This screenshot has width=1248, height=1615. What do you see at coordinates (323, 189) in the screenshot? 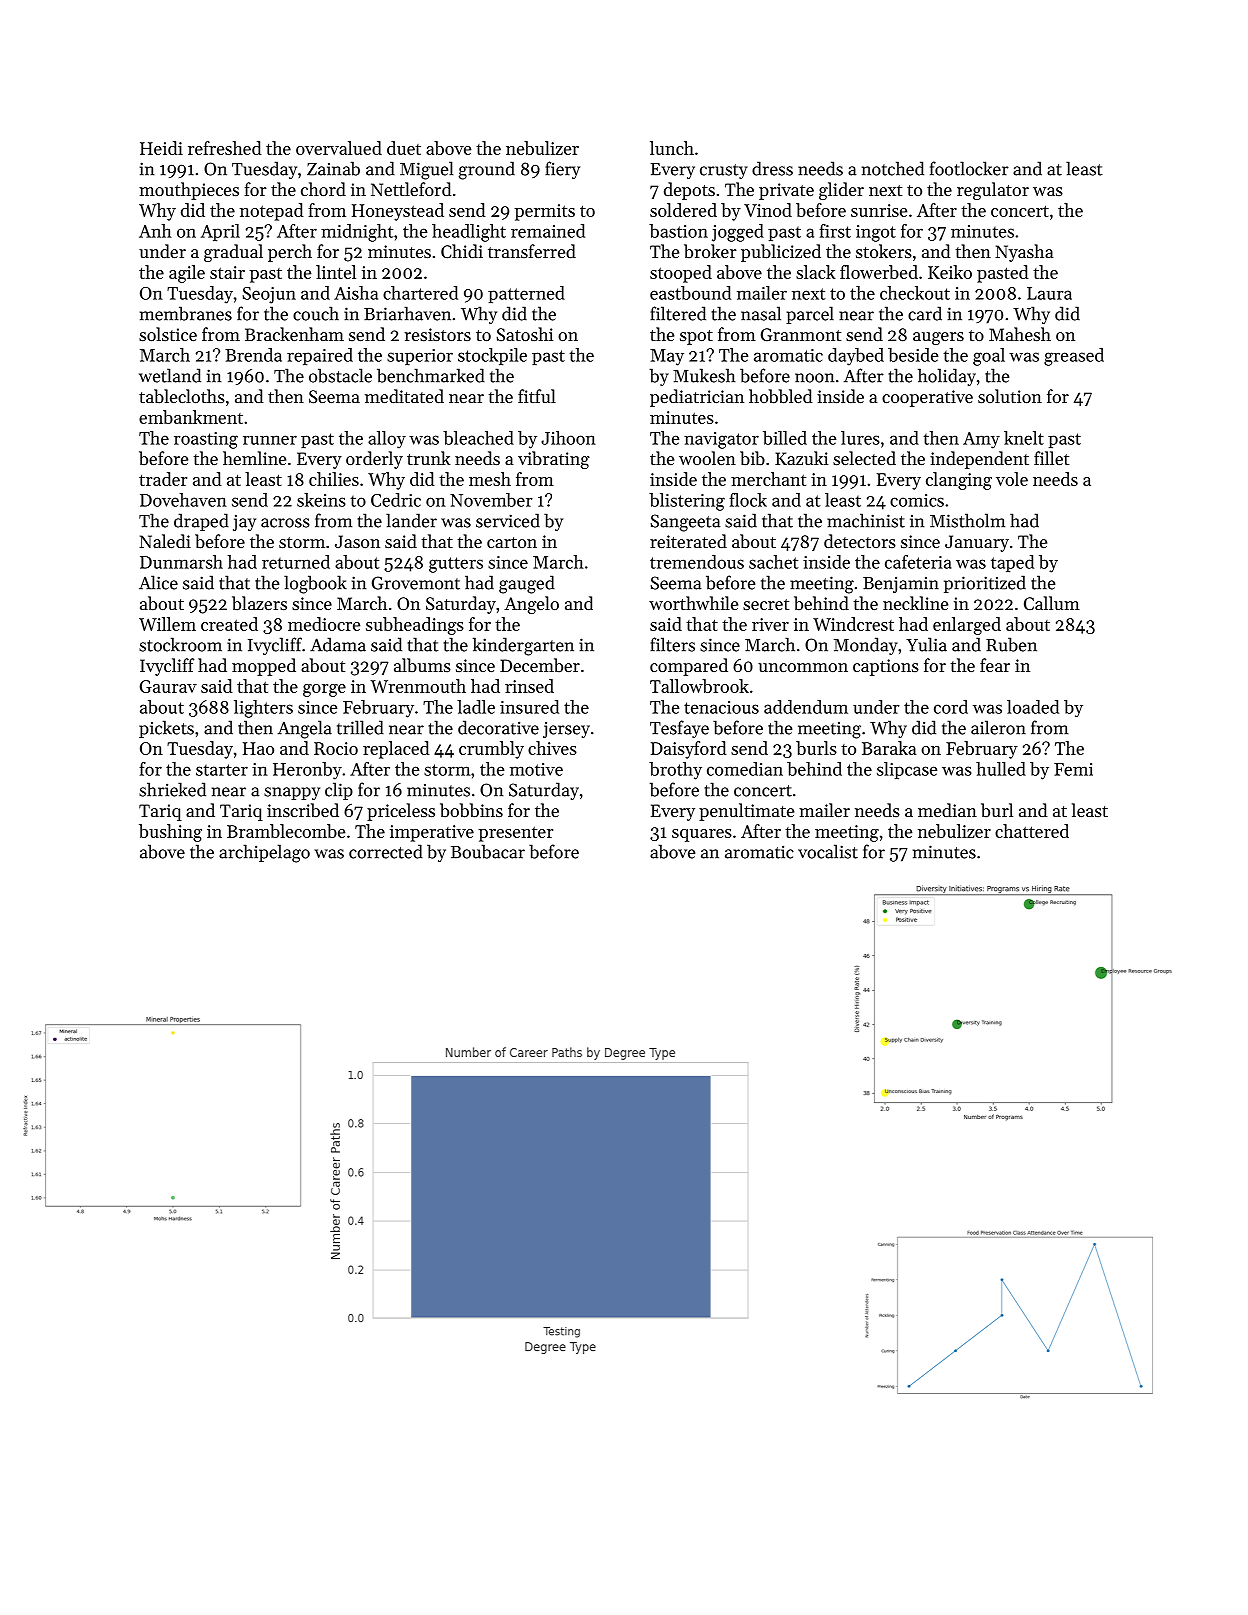
I see `chord` at bounding box center [323, 189].
